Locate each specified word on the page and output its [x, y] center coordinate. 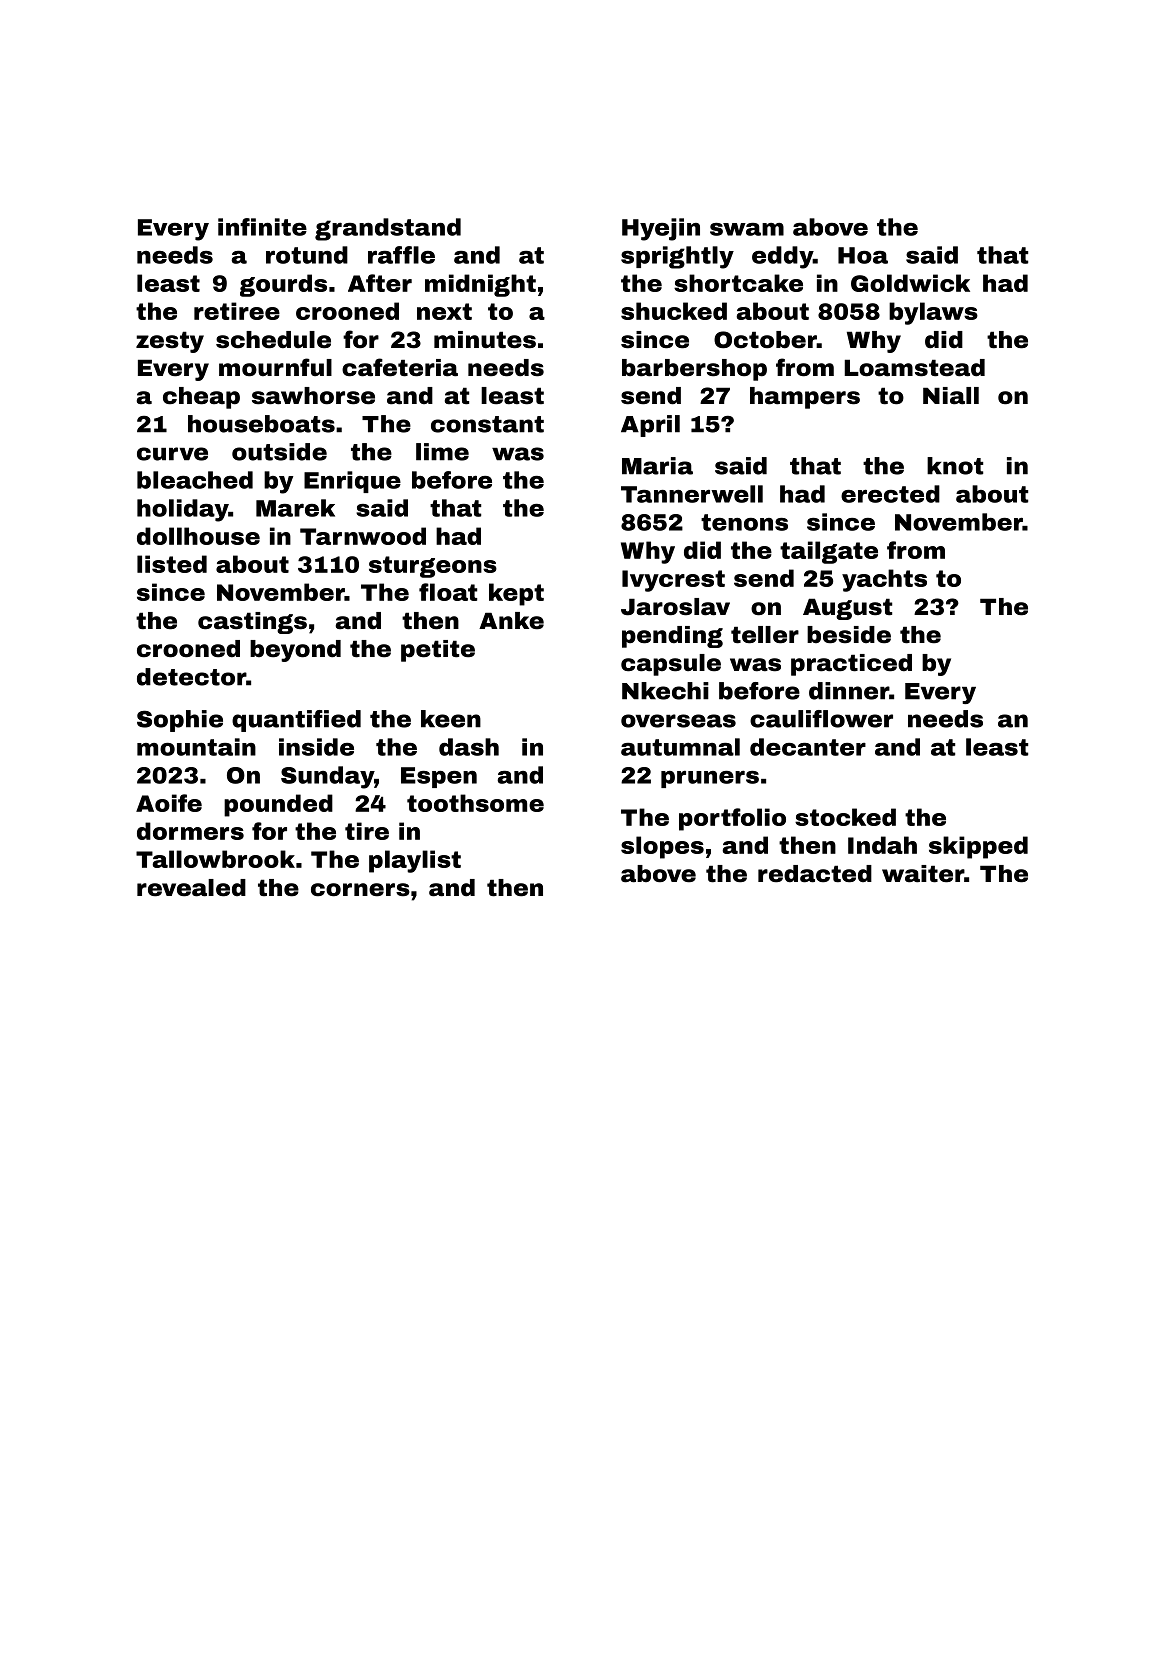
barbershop [694, 370]
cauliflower [821, 719]
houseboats [261, 424]
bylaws [933, 313]
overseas [678, 721]
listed [172, 564]
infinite [262, 227]
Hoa [863, 255]
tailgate [829, 552]
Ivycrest [673, 581]
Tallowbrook [215, 859]
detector [191, 677]
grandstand [388, 229]
